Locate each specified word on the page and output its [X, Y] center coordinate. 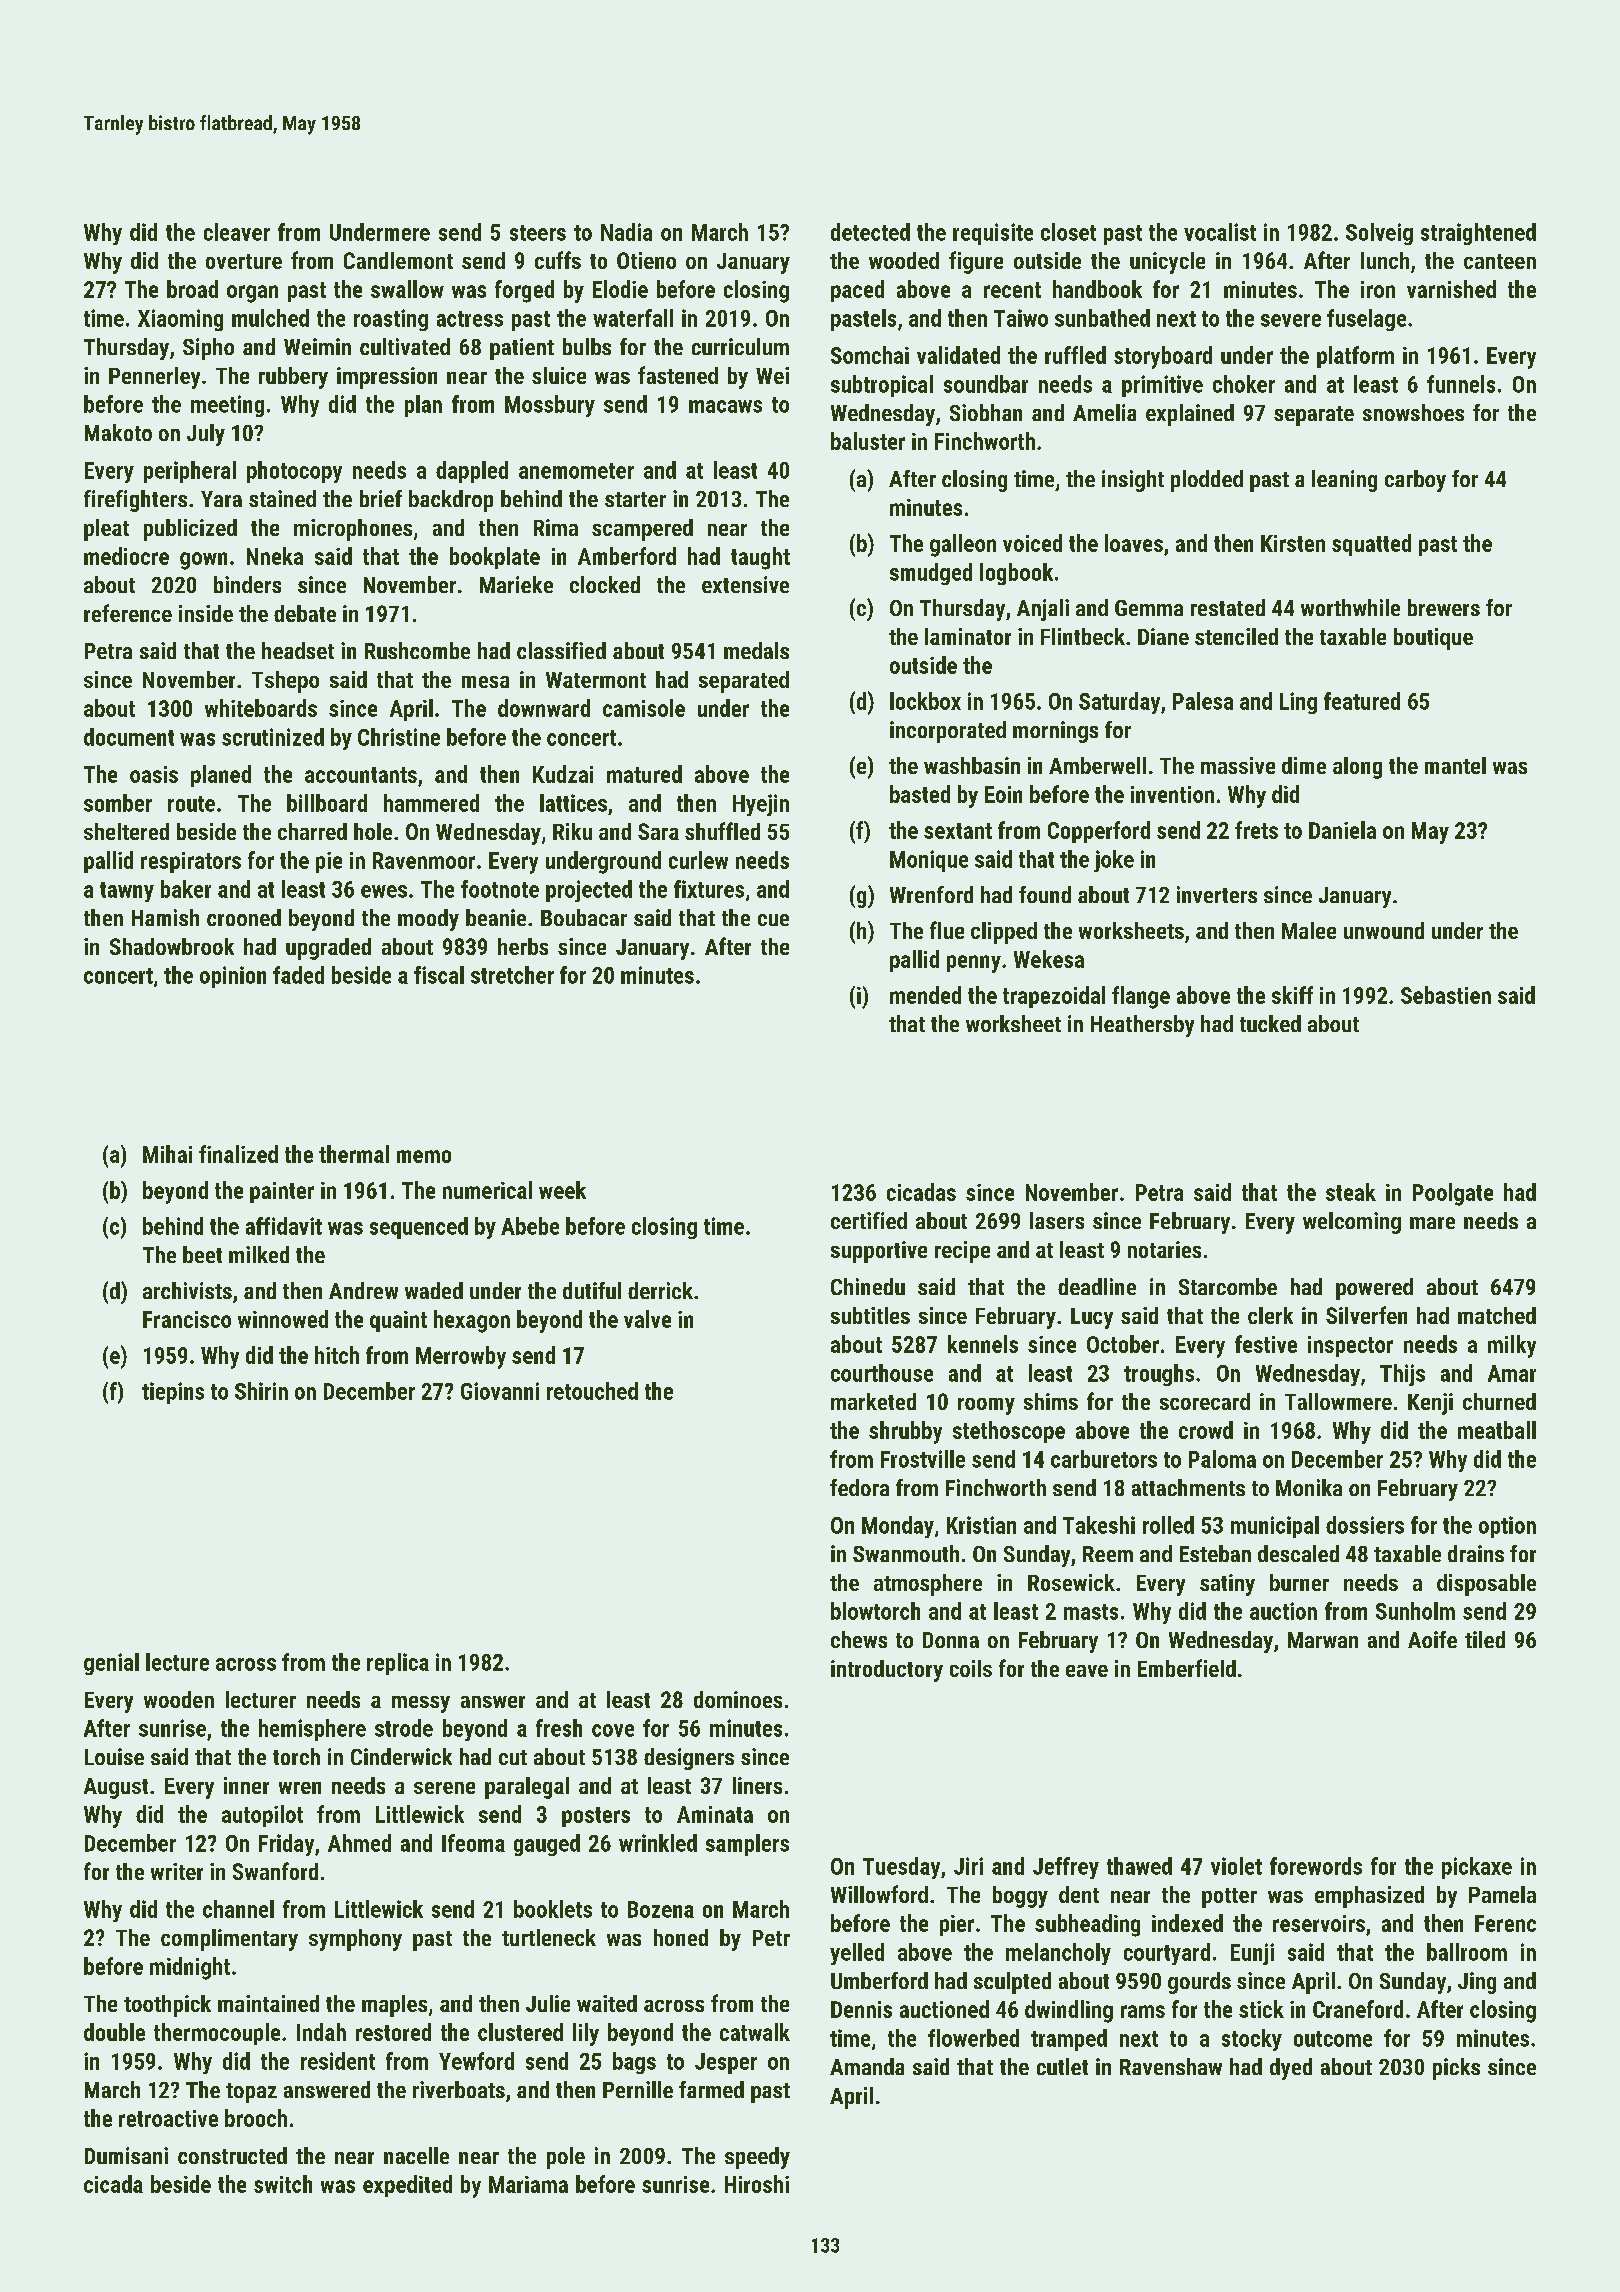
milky [1512, 1346]
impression [387, 378]
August [116, 1788]
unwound [1384, 930]
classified [561, 650]
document [129, 737]
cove [613, 1730]
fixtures [709, 889]
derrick [660, 1290]
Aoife [1432, 1639]
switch [283, 2184]
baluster [868, 441]
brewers [1444, 607]
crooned [244, 917]
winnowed [283, 1319]
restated [1228, 607]
